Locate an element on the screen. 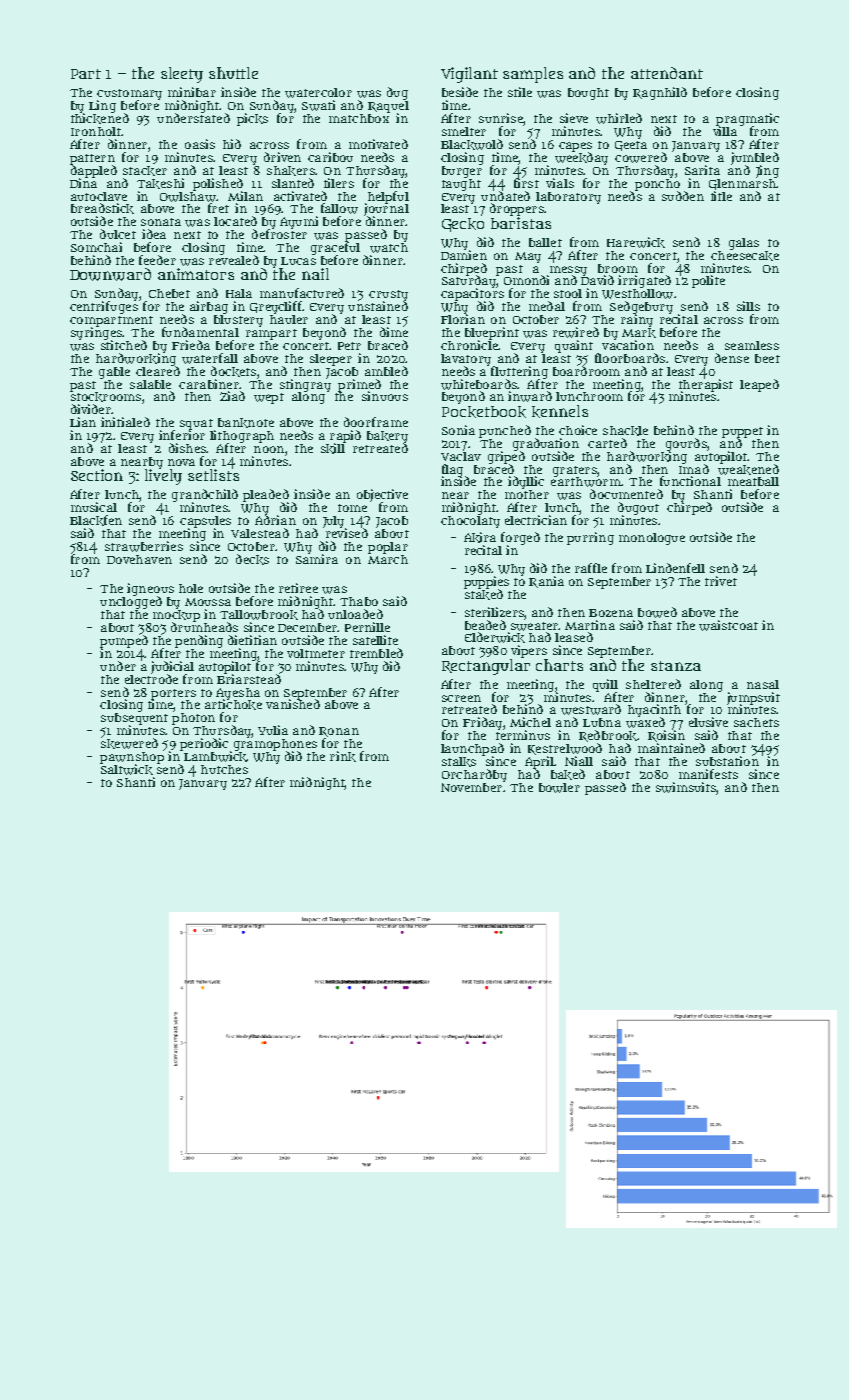 The width and height of the screenshot is (849, 1400). carabiner is located at coordinates (209, 384).
